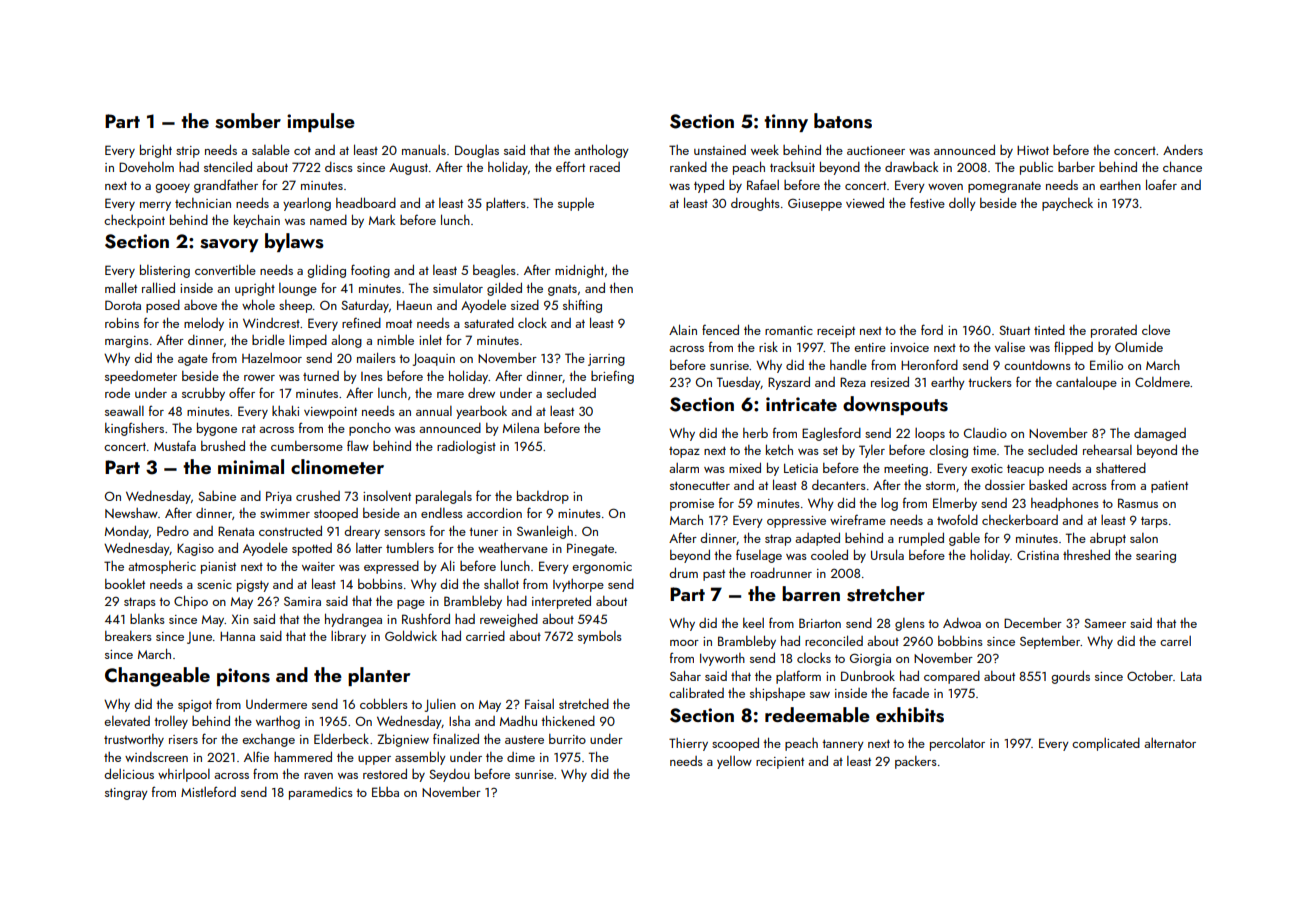  Describe the element at coordinates (868, 675) in the screenshot. I see `Dunbrook` at that location.
